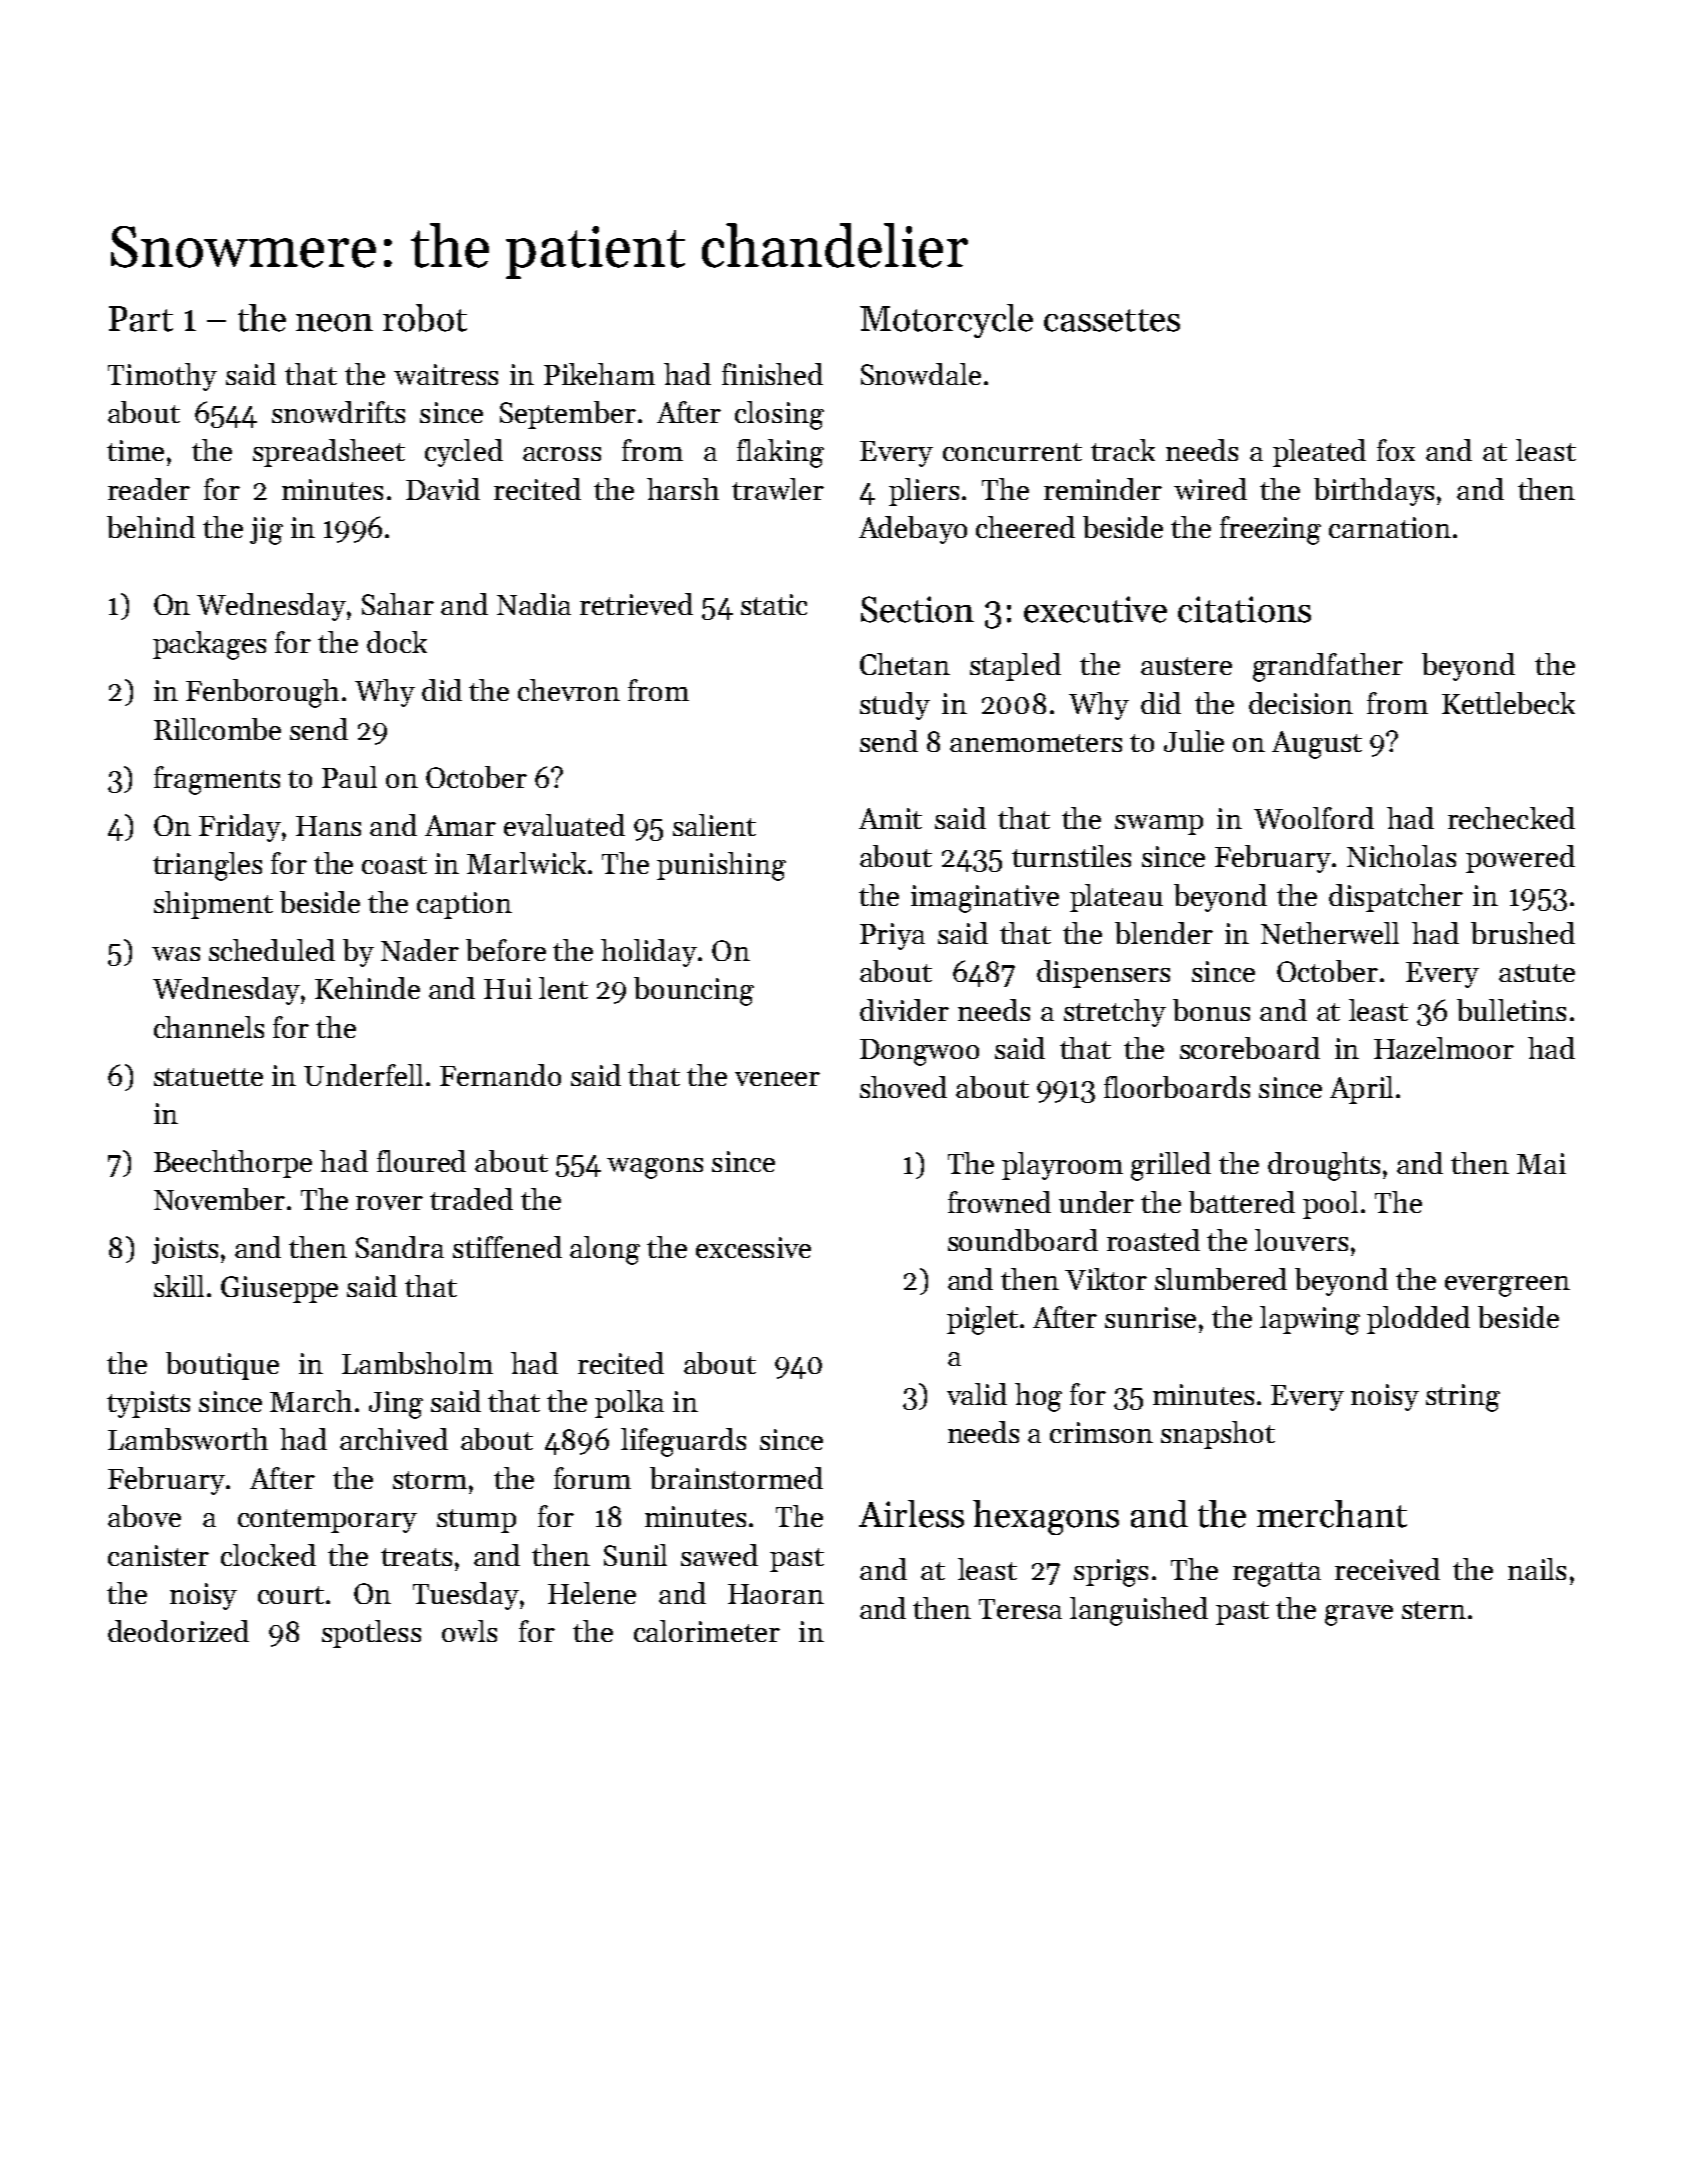 This screenshot has height=2178, width=1683. I want to click on stump, so click(476, 1521).
